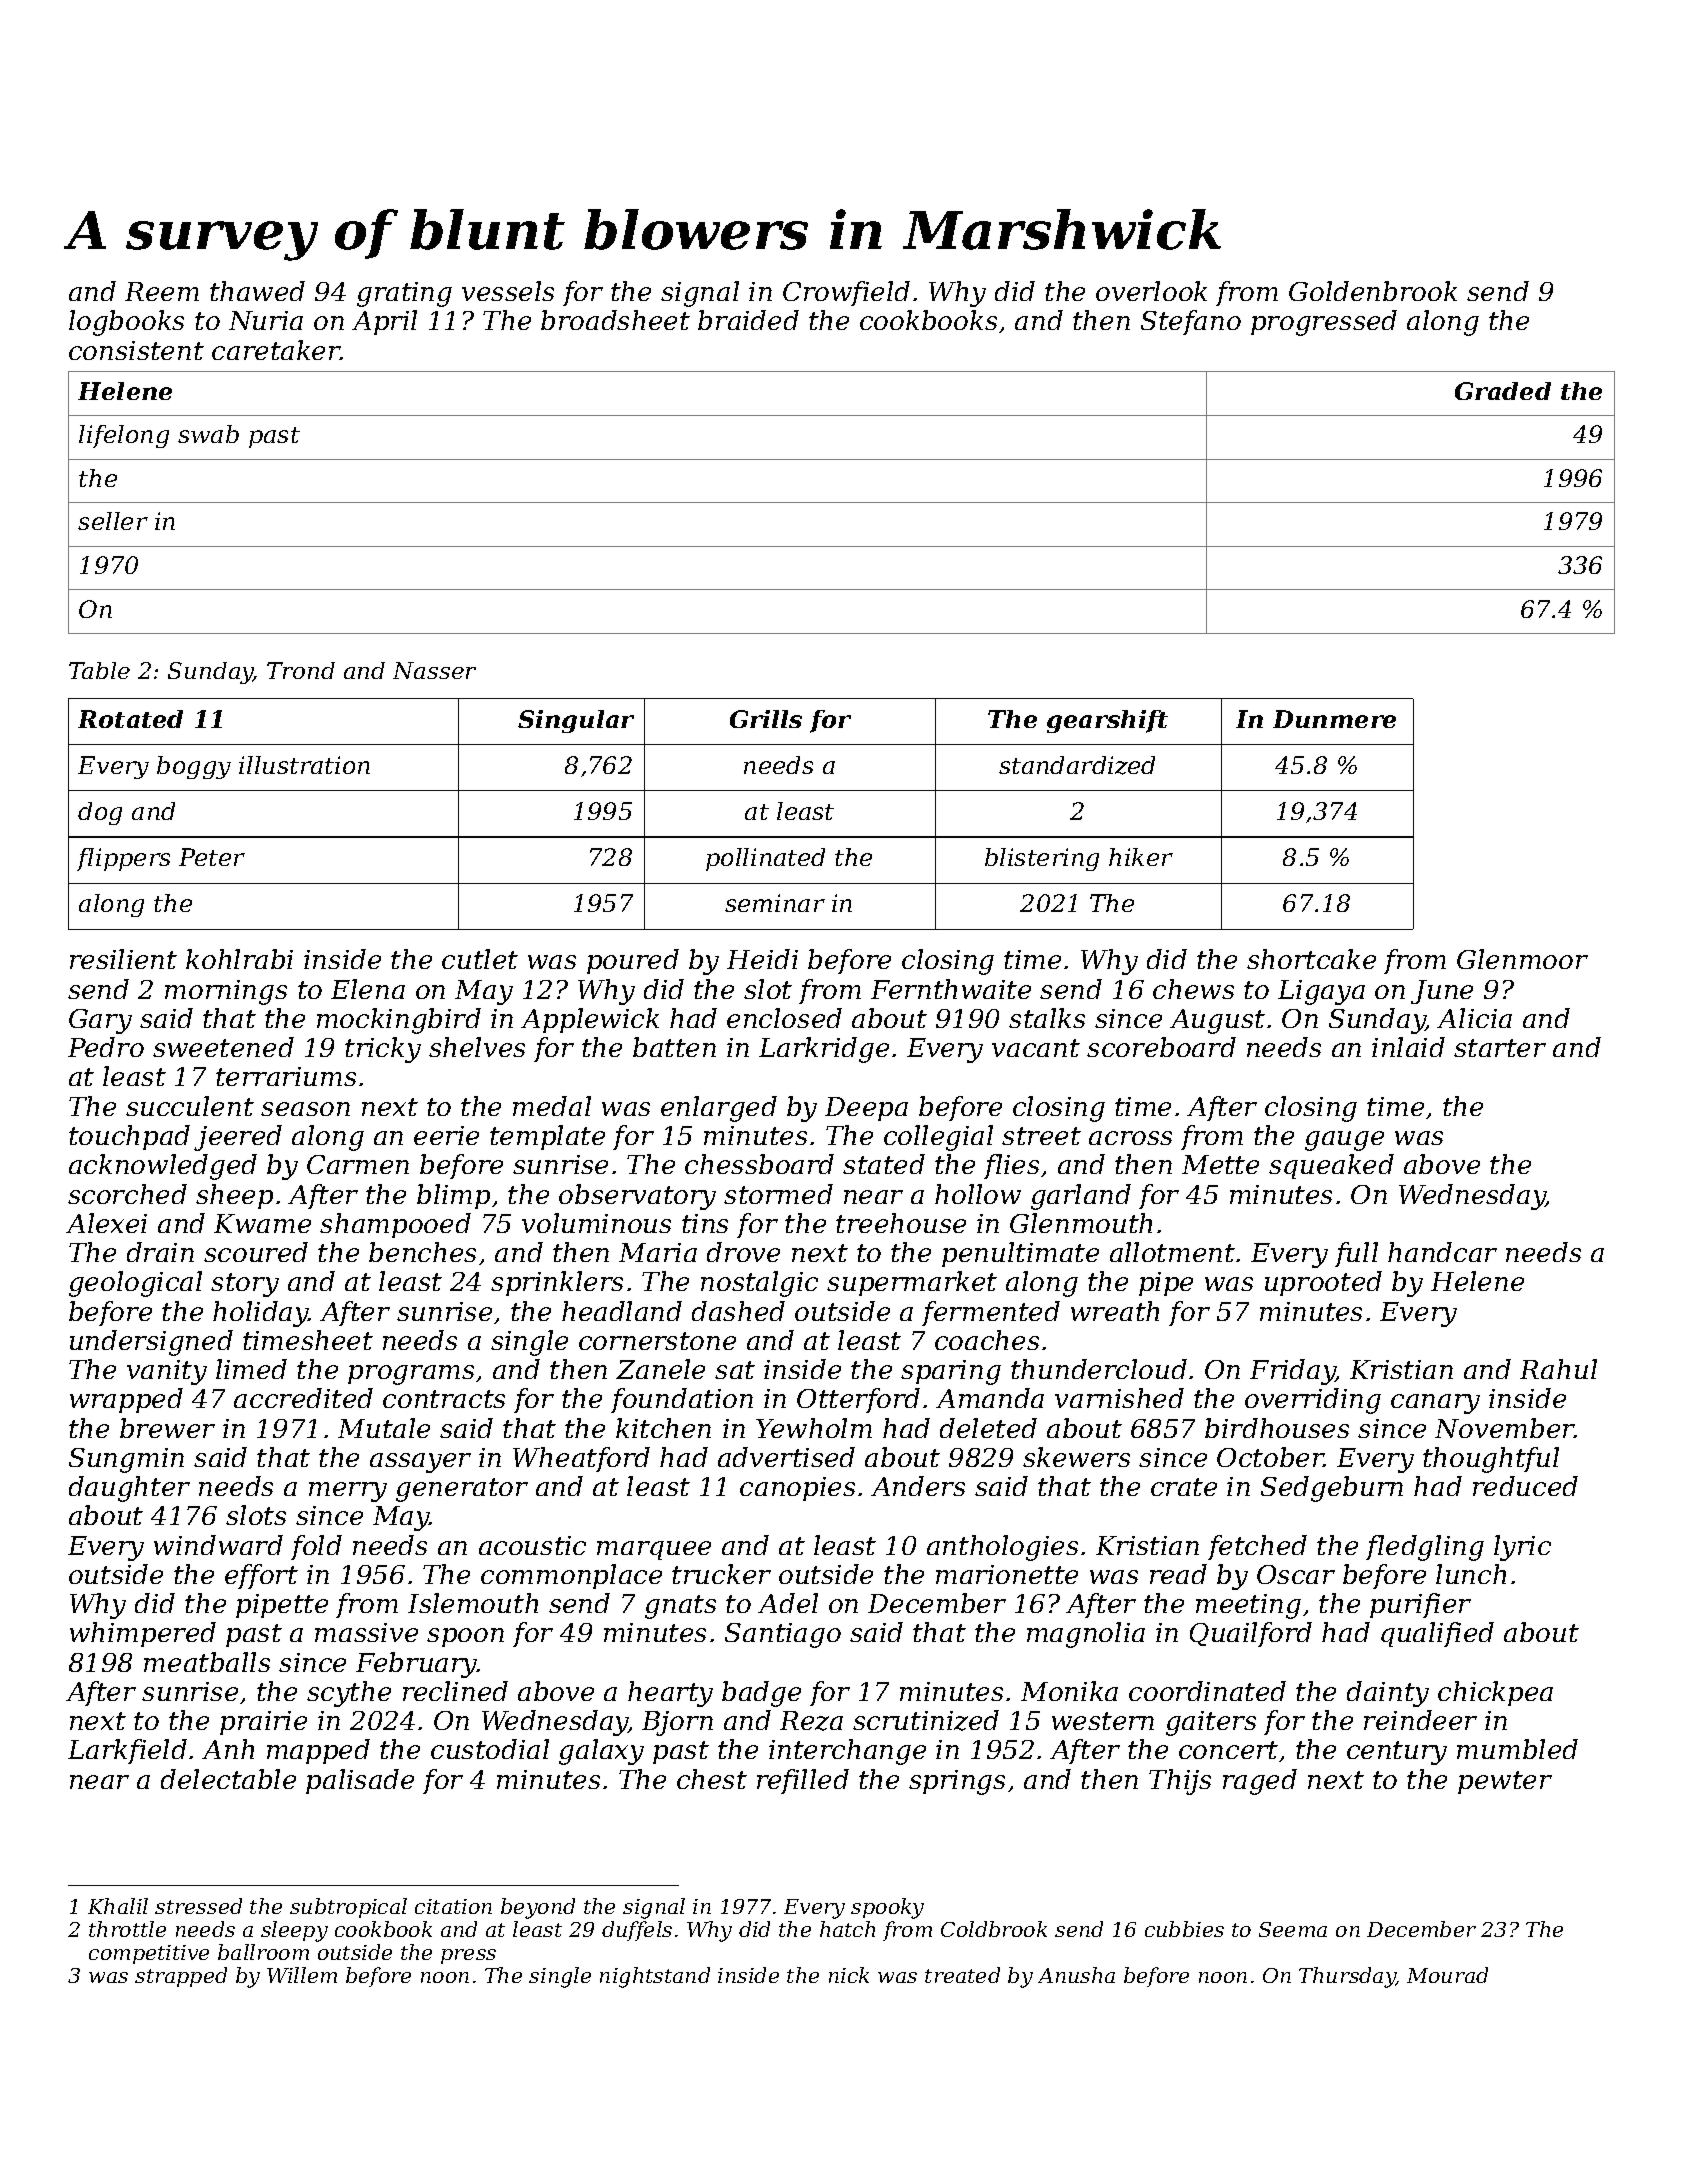 This screenshot has width=1683, height=2178. Describe the element at coordinates (368, 989) in the screenshot. I see `Elena` at that location.
